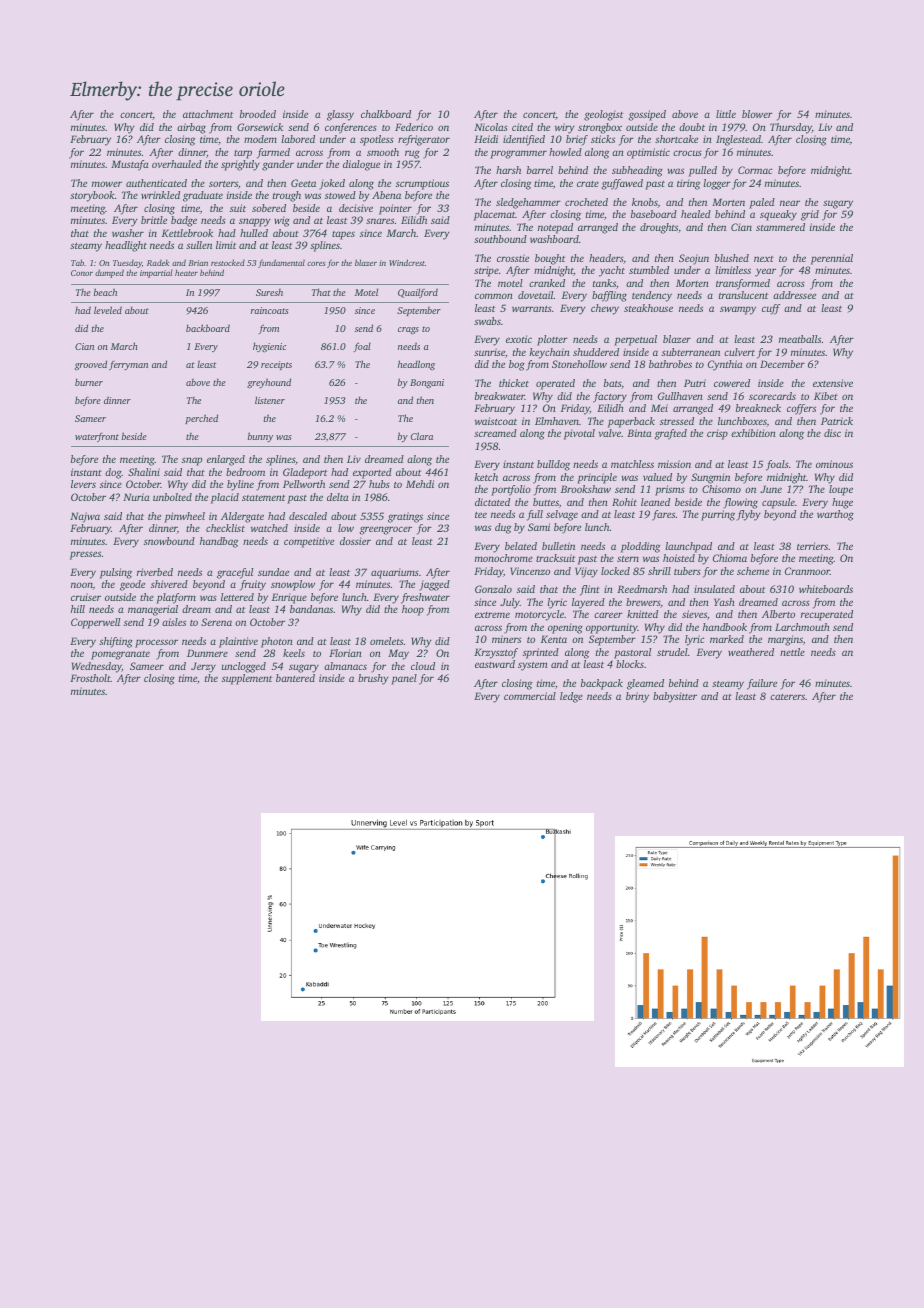  What do you see at coordinates (343, 235) in the document?
I see `tapes` at bounding box center [343, 235].
